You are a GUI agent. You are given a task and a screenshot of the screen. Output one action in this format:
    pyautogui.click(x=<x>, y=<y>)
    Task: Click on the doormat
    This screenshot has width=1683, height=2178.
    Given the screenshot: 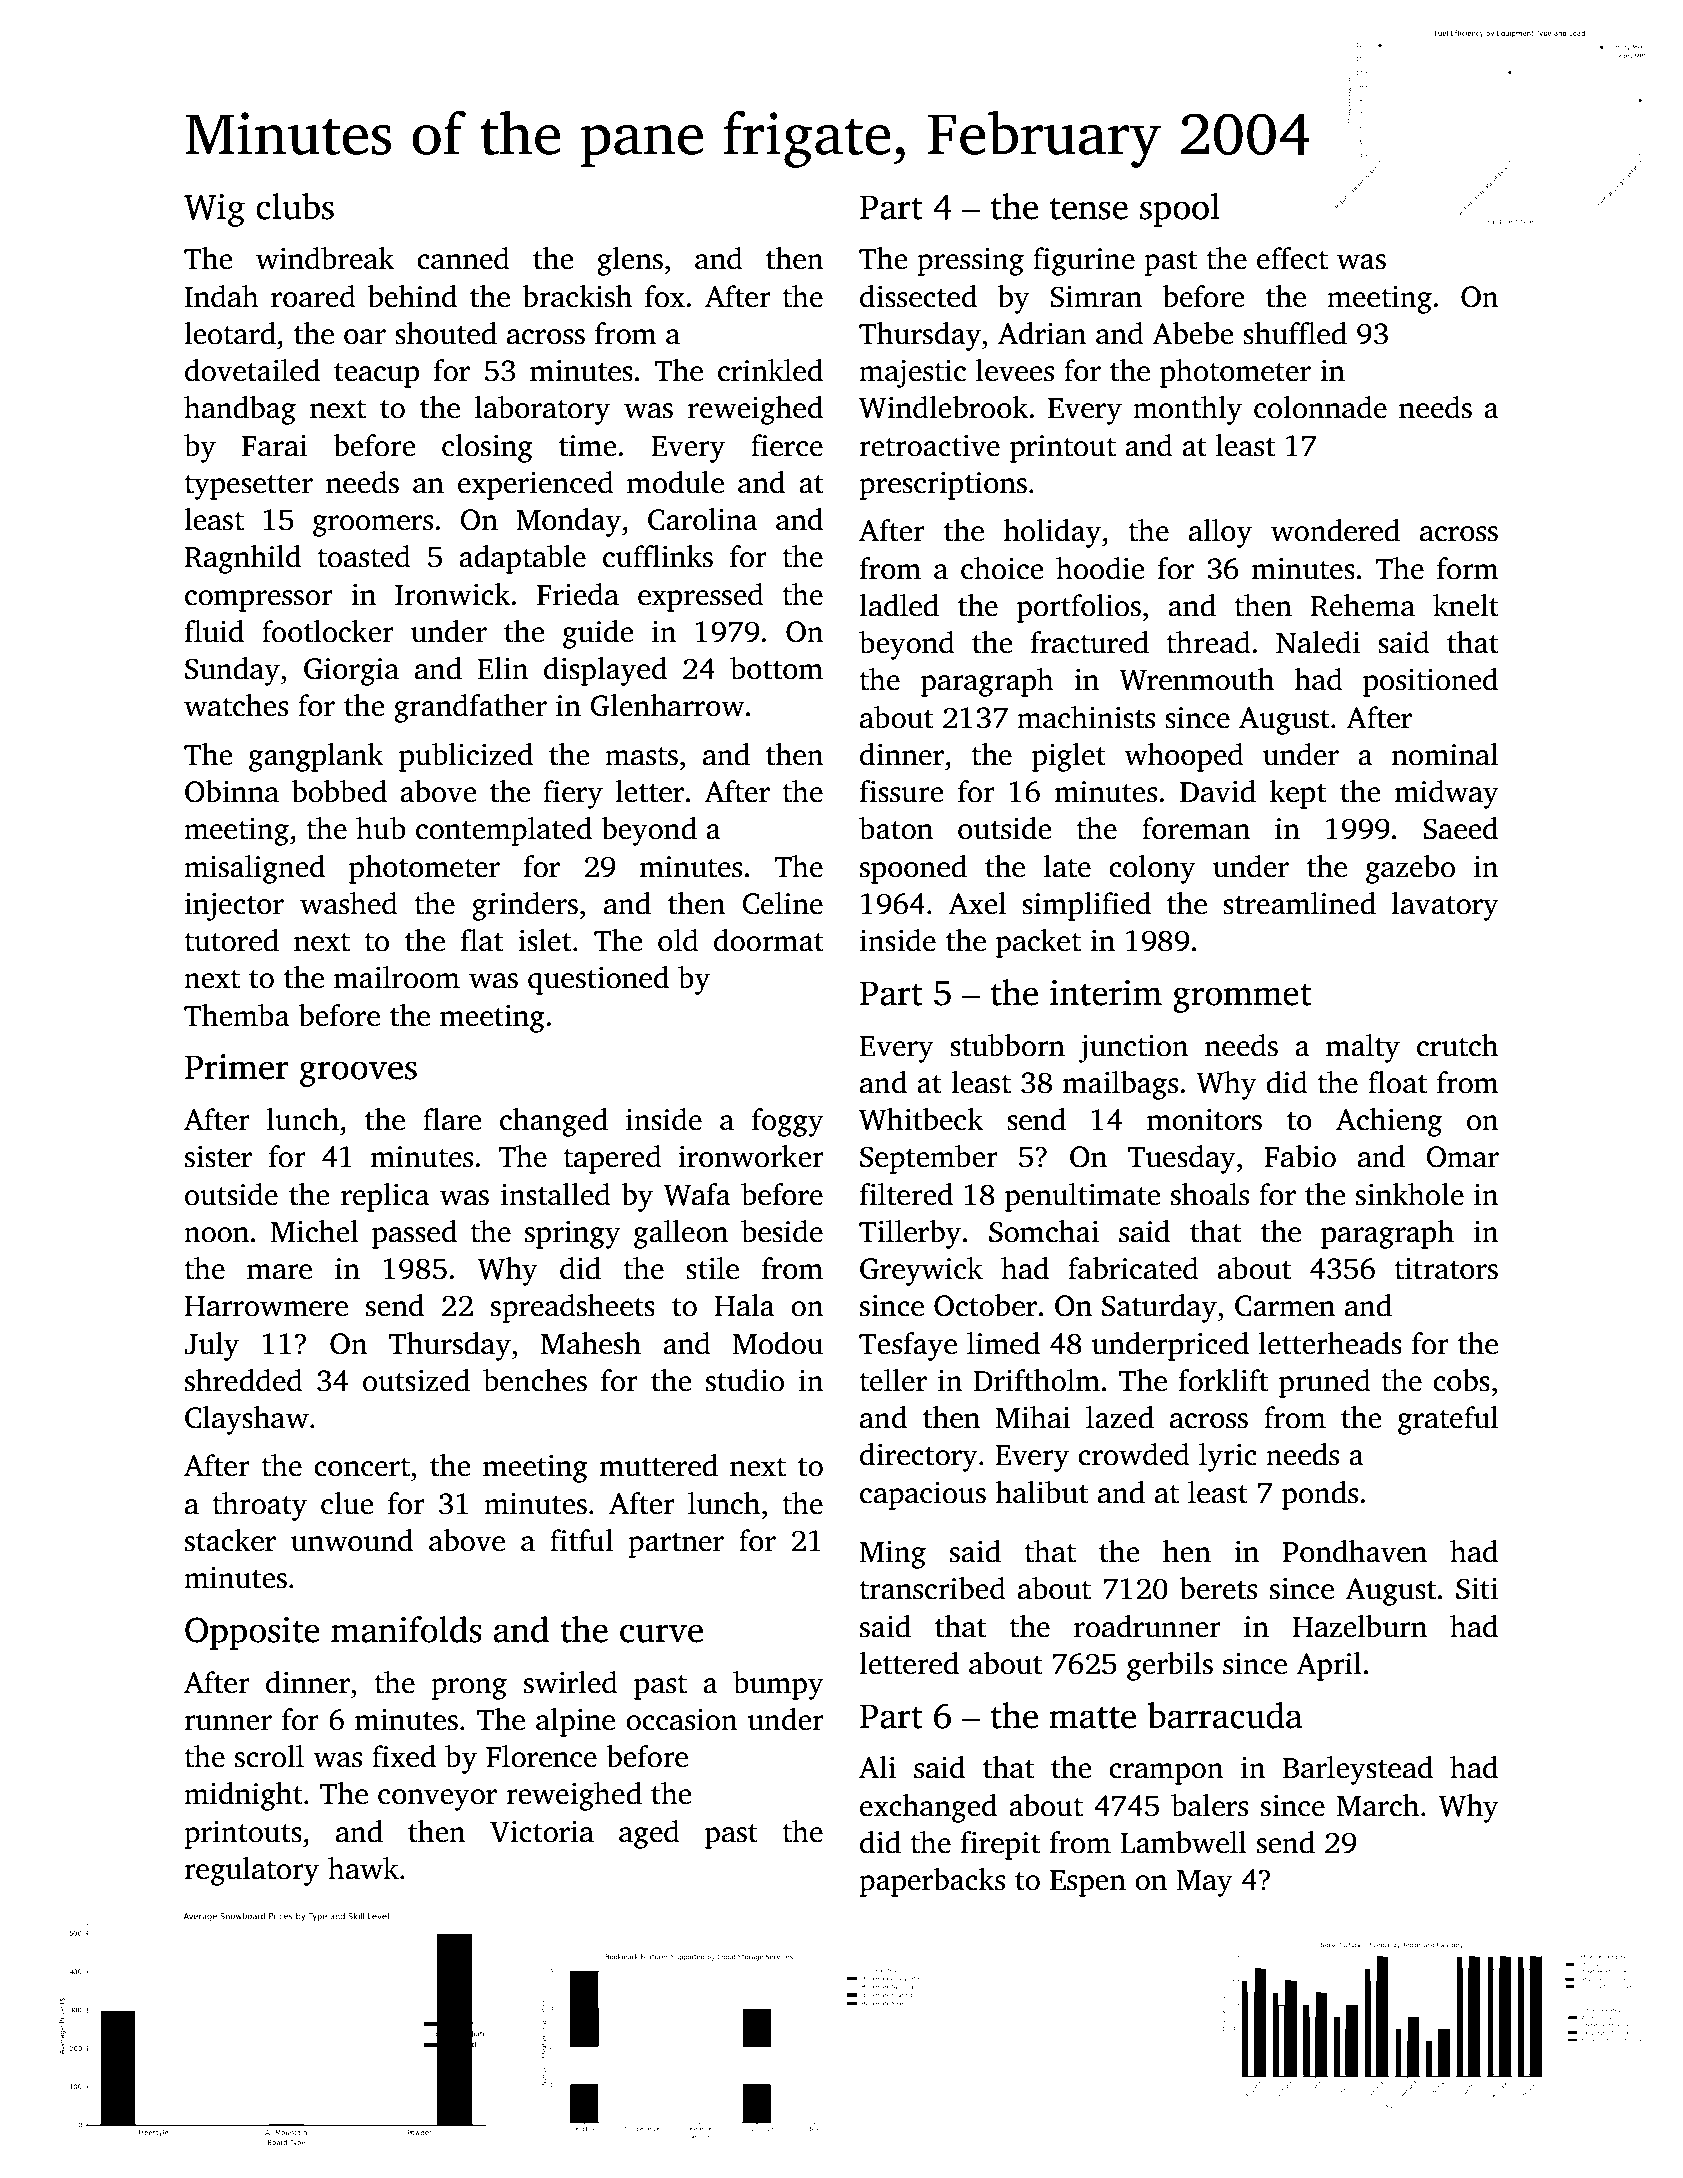 What is the action you would take?
    pyautogui.click(x=769, y=940)
